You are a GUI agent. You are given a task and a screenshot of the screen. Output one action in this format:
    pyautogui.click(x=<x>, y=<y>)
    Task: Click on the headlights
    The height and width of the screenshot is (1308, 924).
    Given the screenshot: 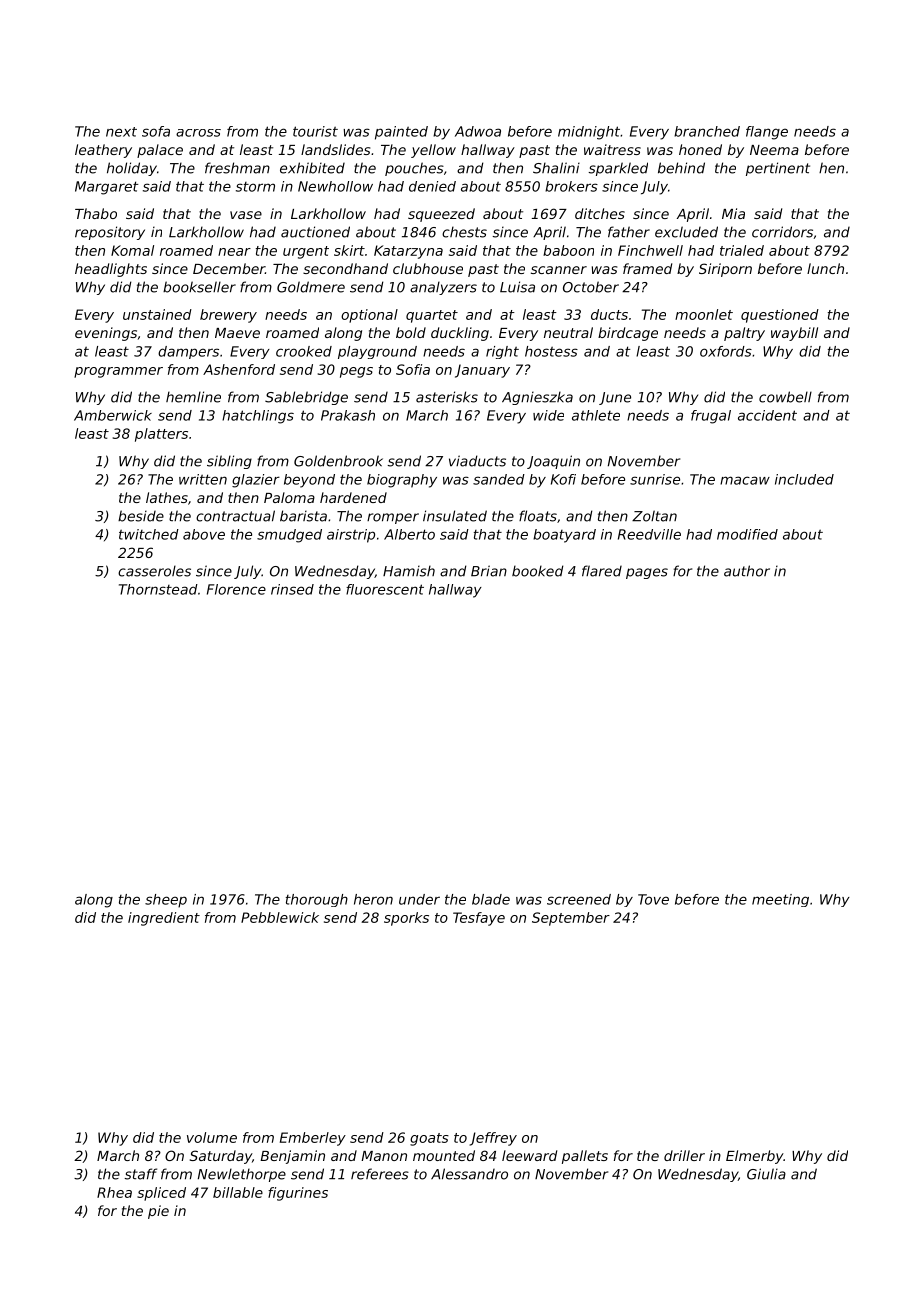 What is the action you would take?
    pyautogui.click(x=111, y=270)
